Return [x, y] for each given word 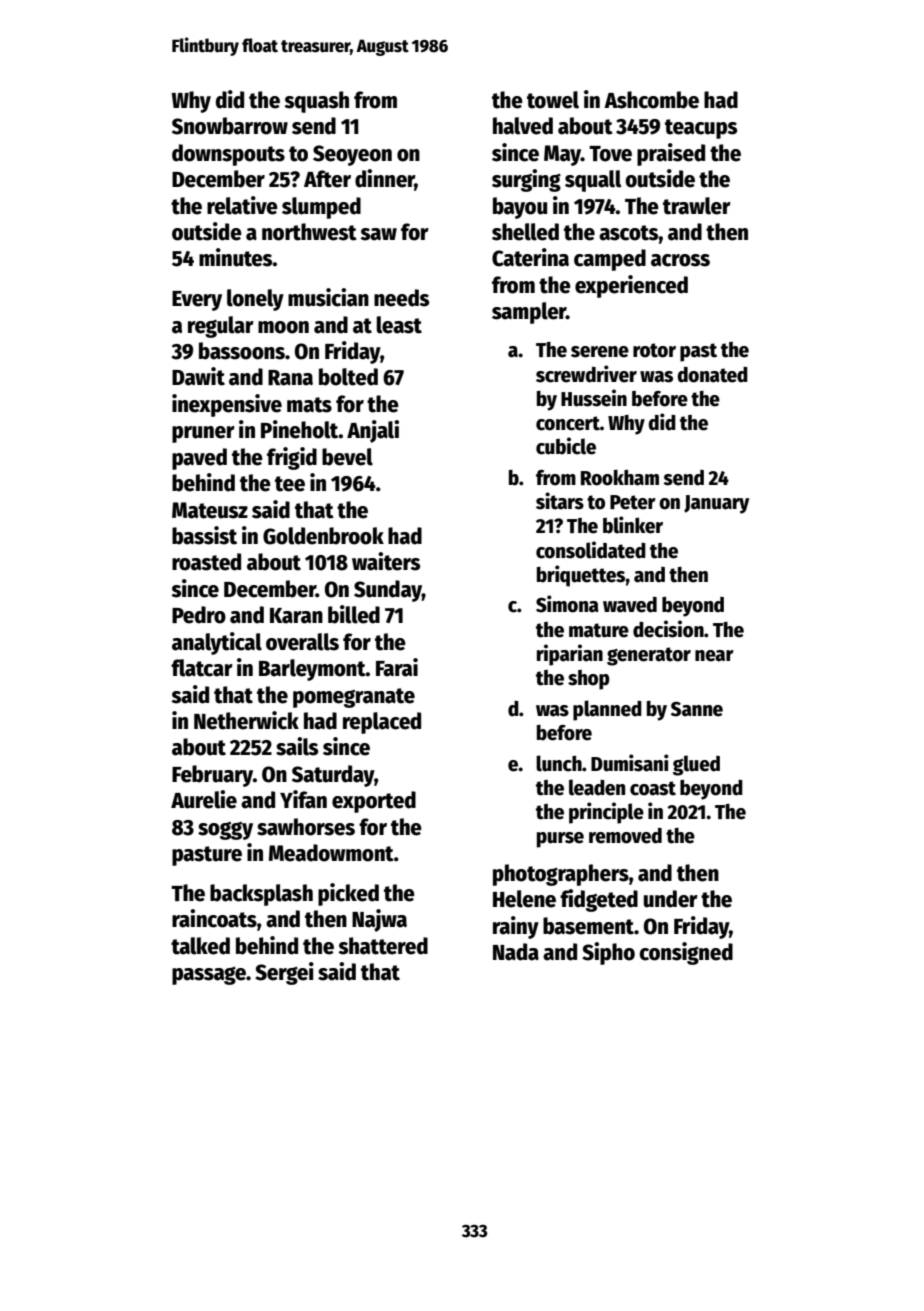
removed [625, 836]
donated [712, 375]
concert [568, 423]
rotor [654, 350]
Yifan [303, 799]
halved [523, 126]
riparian [570, 655]
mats [309, 405]
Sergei [284, 973]
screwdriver [586, 374]
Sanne [697, 709]
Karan [296, 616]
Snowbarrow [230, 126]
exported [374, 802]
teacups [701, 129]
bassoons [242, 351]
